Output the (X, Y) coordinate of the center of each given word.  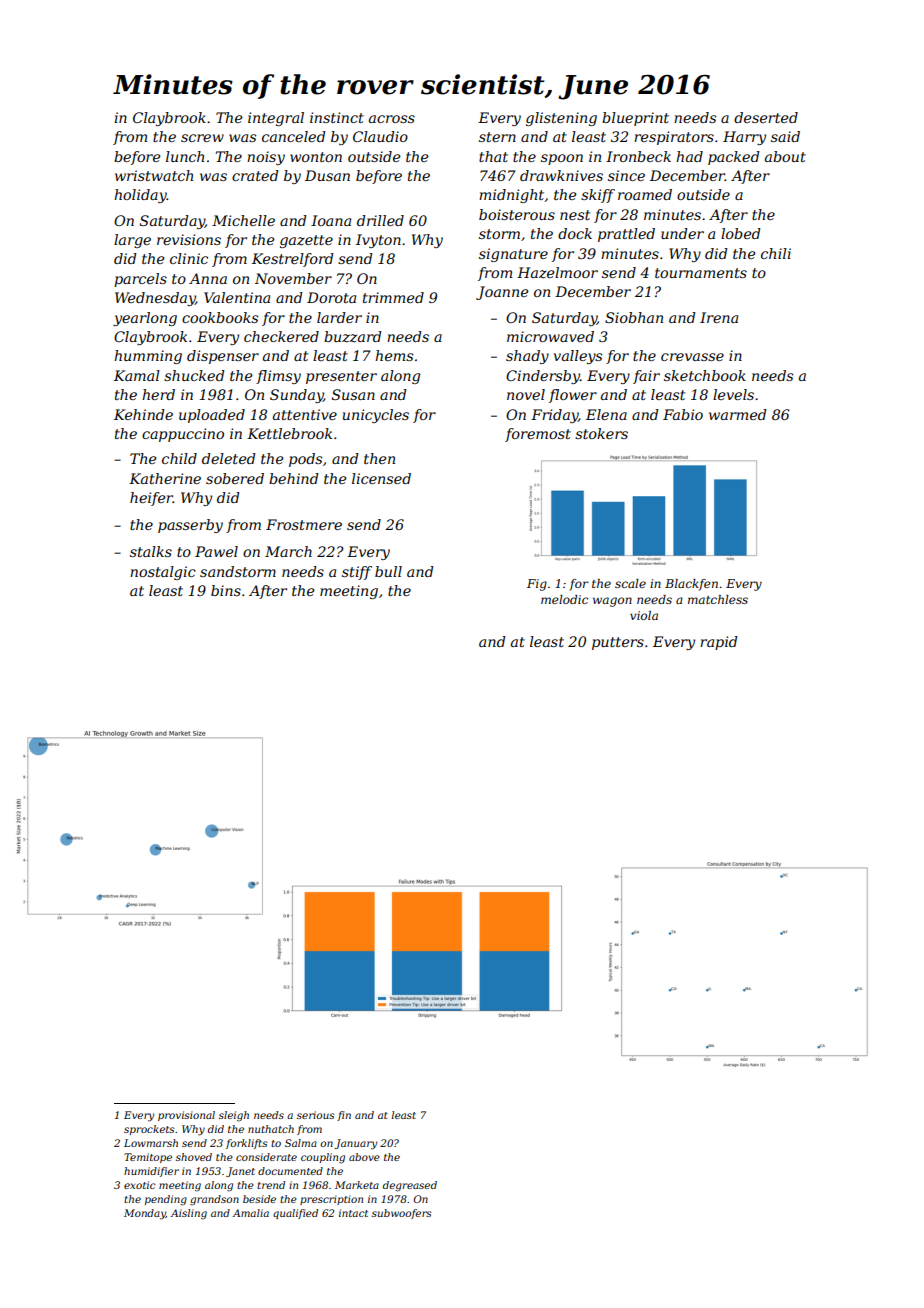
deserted (766, 117)
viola (644, 615)
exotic (139, 1185)
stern (497, 137)
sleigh (234, 1116)
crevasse (692, 357)
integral (276, 119)
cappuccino (183, 435)
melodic (564, 599)
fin (344, 1116)
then (379, 458)
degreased (410, 1186)
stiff (357, 573)
